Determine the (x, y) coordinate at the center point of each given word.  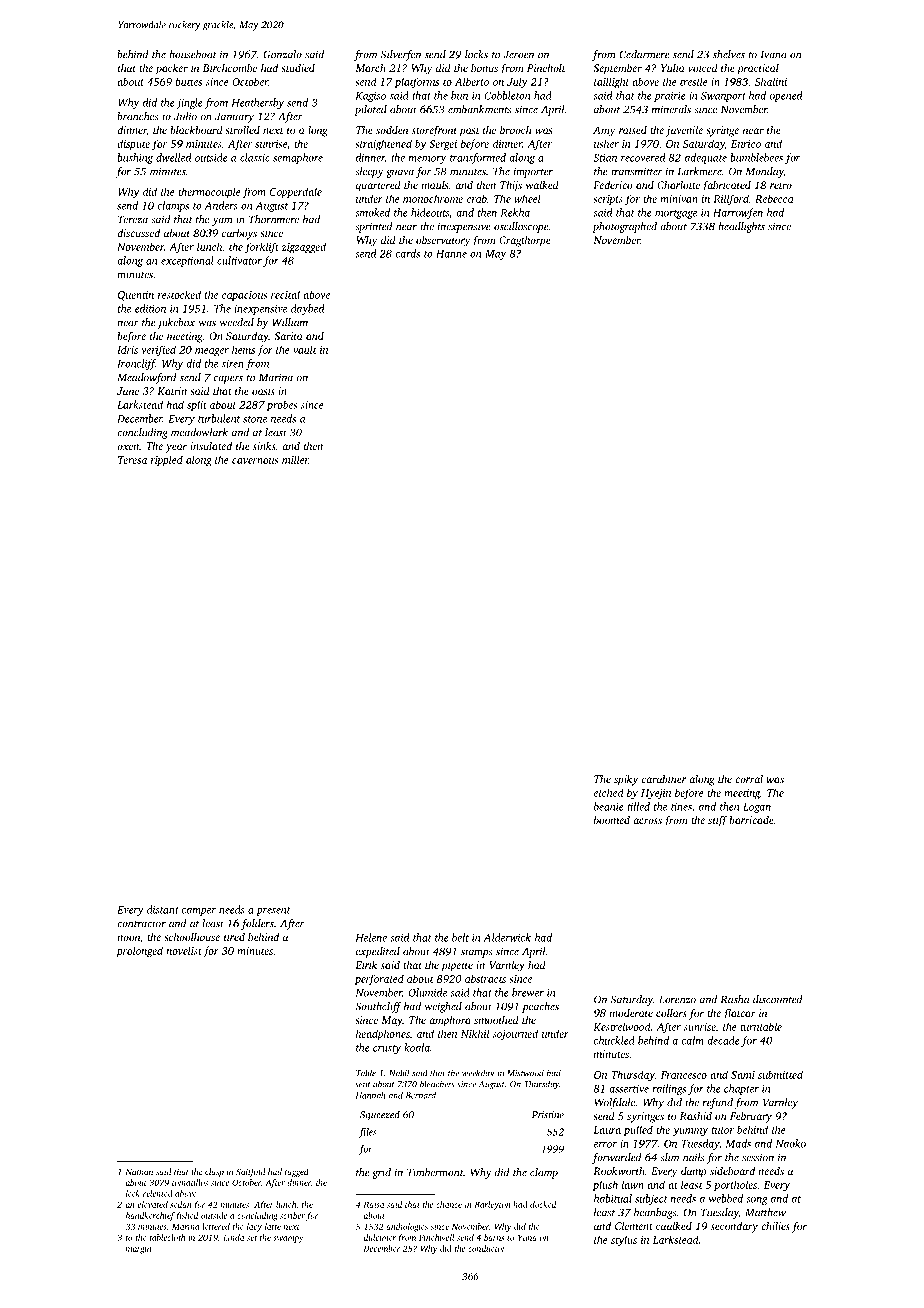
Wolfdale (615, 1103)
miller (295, 459)
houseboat (193, 54)
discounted (778, 999)
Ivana (774, 54)
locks (476, 54)
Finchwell (436, 1237)
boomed (612, 819)
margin (138, 1249)
